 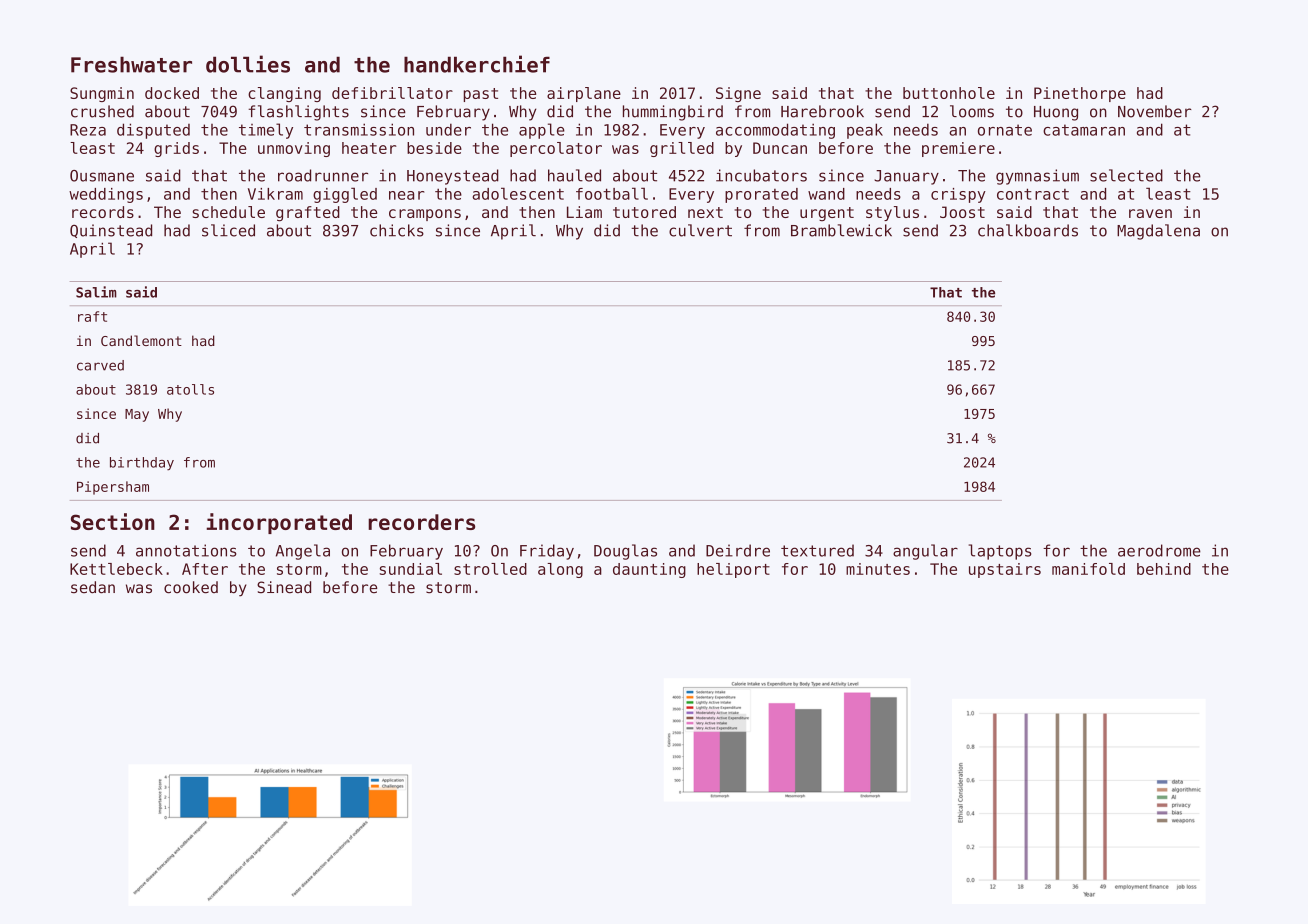 I want to click on culvert, so click(x=700, y=230).
